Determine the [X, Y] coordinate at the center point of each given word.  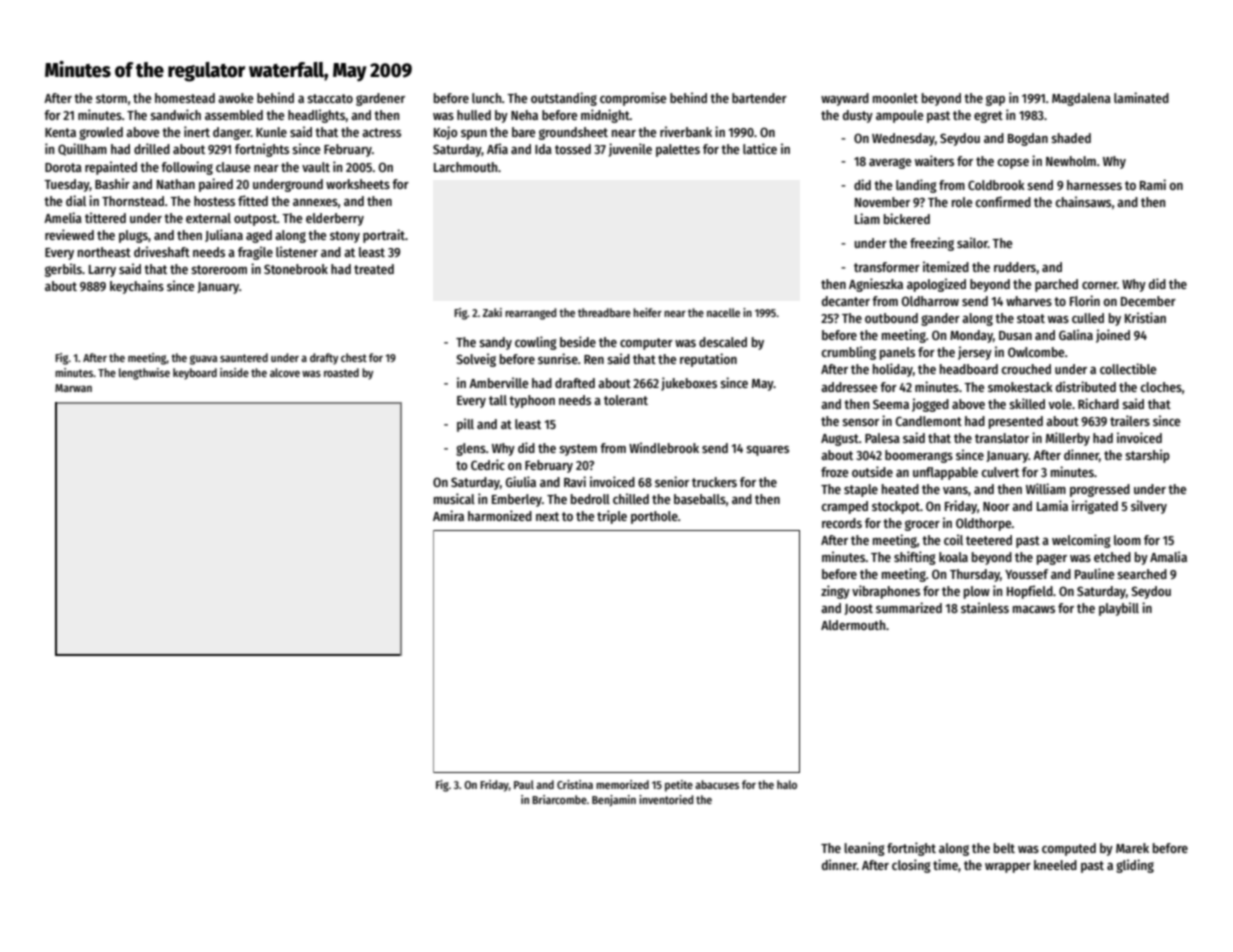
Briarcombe [559, 799]
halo [787, 784]
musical [454, 498]
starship [1147, 456]
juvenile [630, 150]
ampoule [899, 116]
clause [233, 167]
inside [234, 372]
